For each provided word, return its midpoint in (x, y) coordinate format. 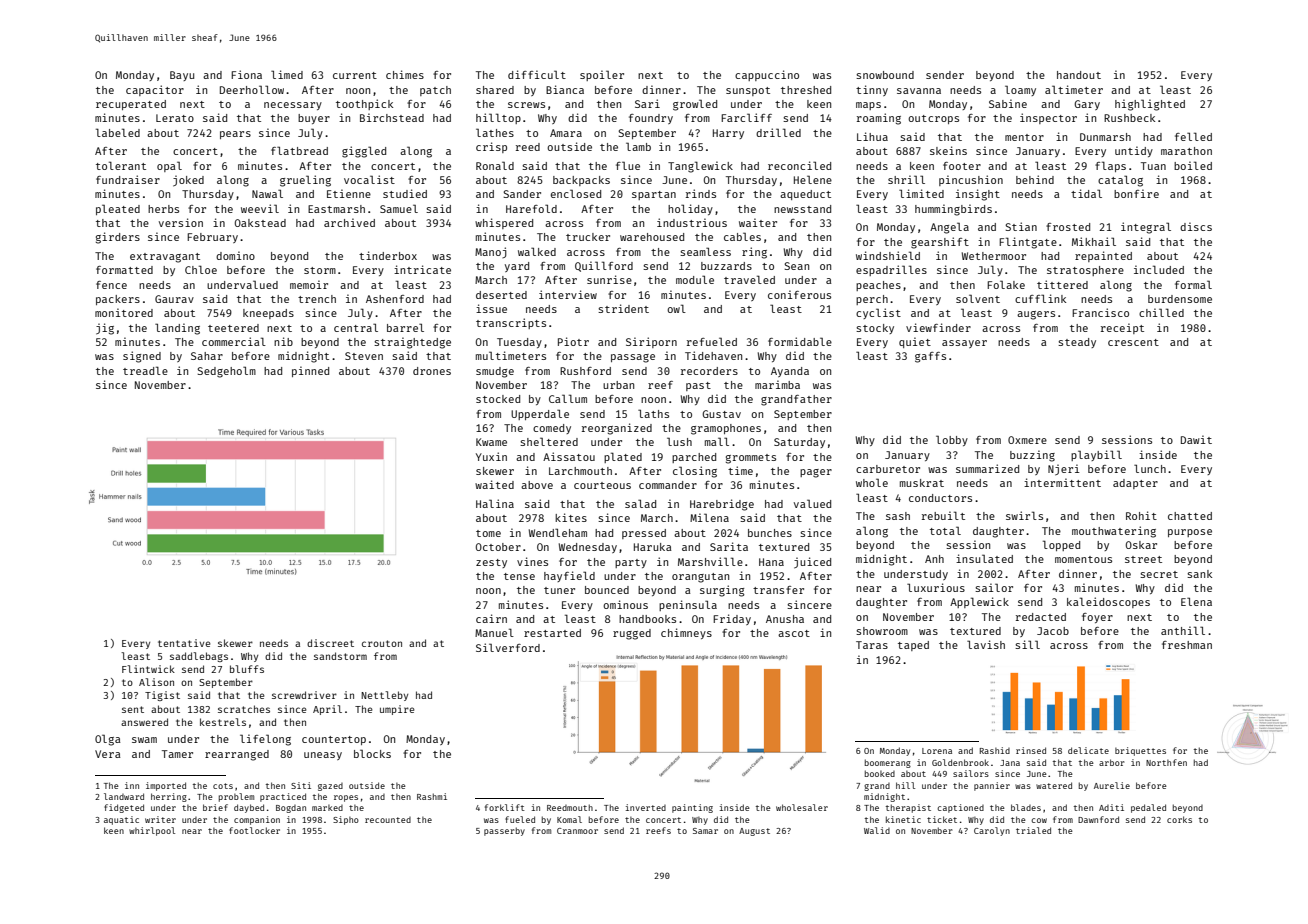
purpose (1190, 533)
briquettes (1140, 751)
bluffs (247, 669)
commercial (234, 341)
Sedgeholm (226, 372)
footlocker (254, 830)
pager (816, 473)
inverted (646, 807)
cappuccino (767, 75)
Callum (568, 398)
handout (1079, 75)
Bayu (182, 76)
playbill (1096, 455)
